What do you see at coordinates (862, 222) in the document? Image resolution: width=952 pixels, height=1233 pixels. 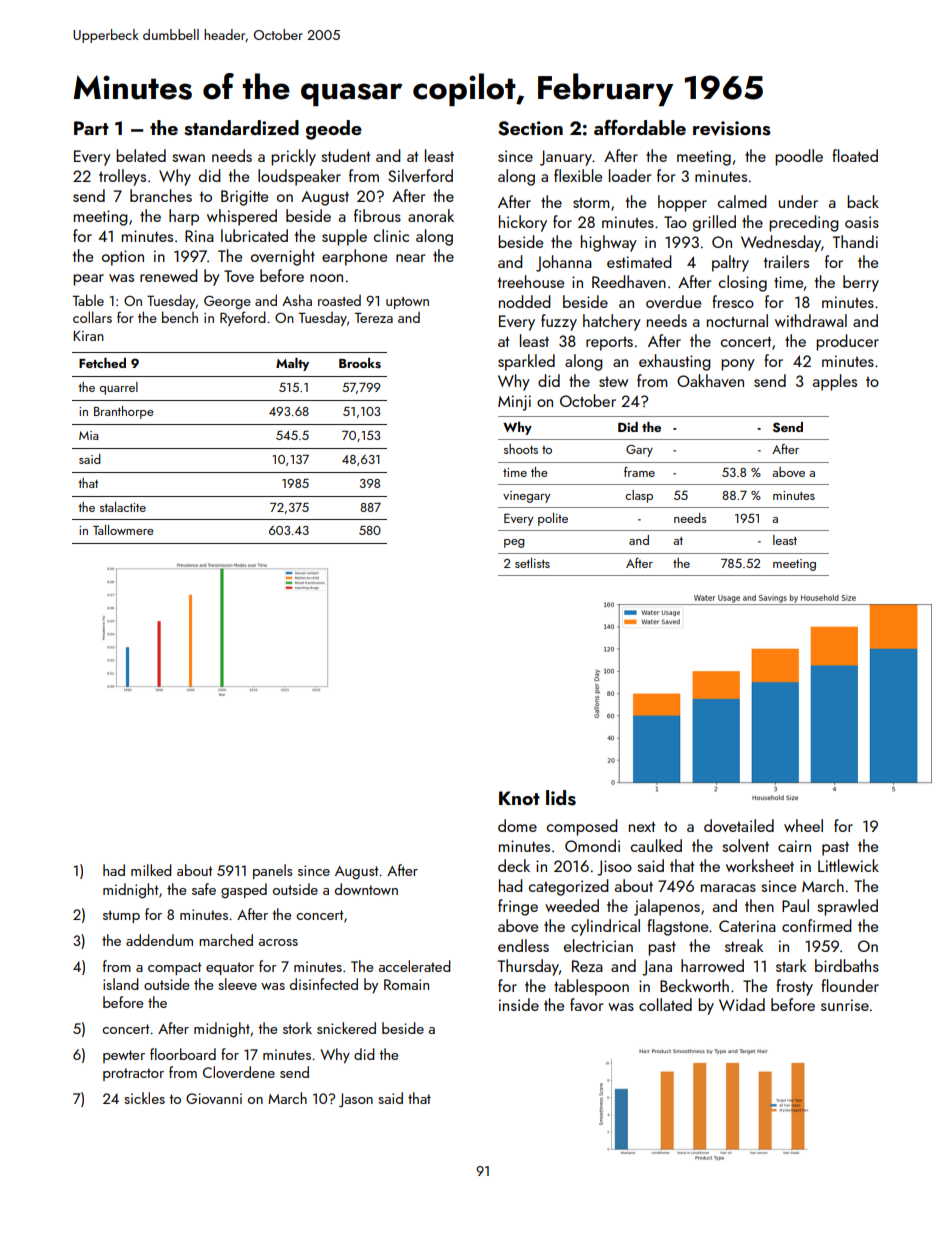 I see `oasis` at bounding box center [862, 222].
